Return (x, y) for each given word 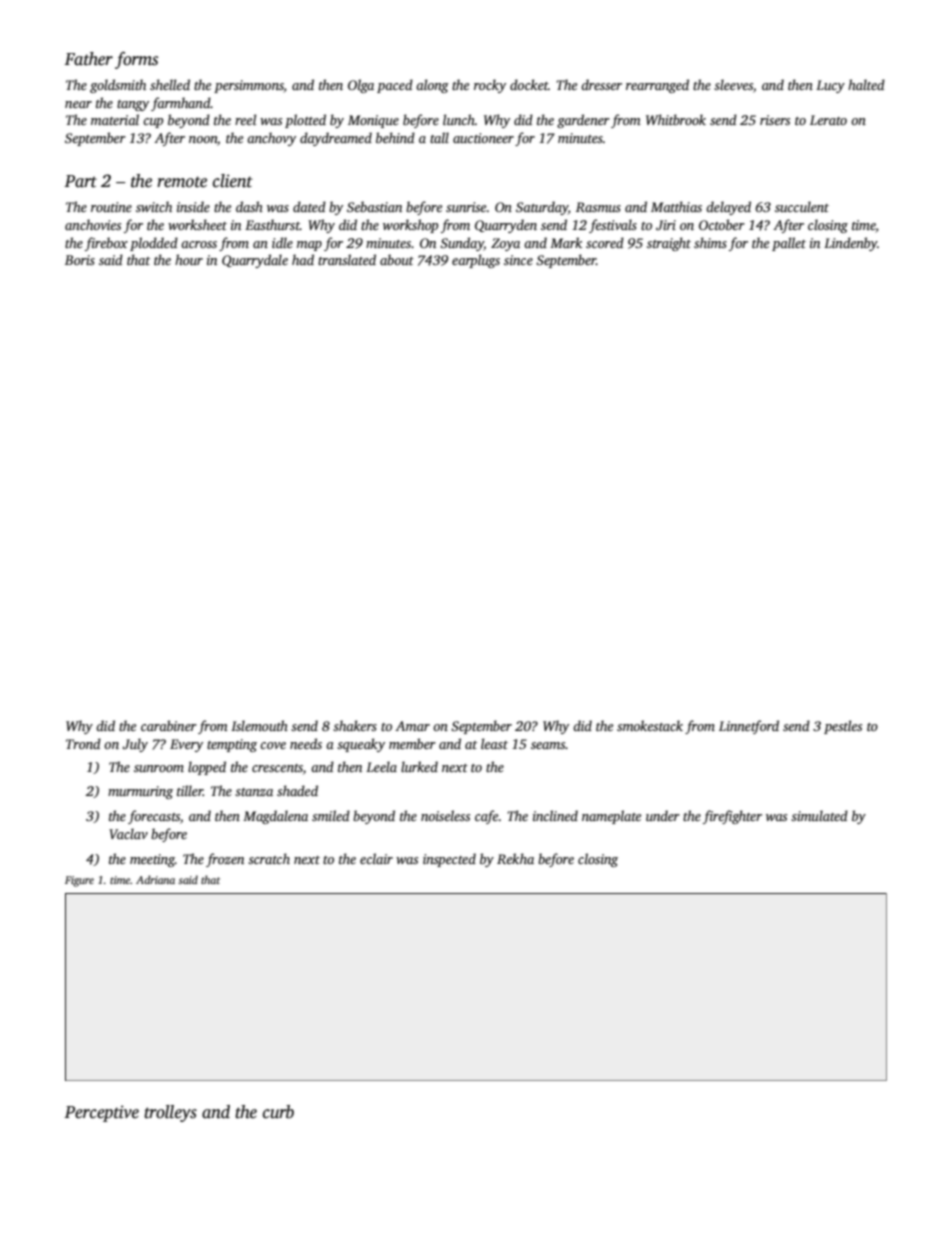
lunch (459, 119)
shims (710, 242)
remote (182, 182)
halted (866, 84)
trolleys (170, 1113)
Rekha (515, 858)
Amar (412, 726)
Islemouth (259, 725)
